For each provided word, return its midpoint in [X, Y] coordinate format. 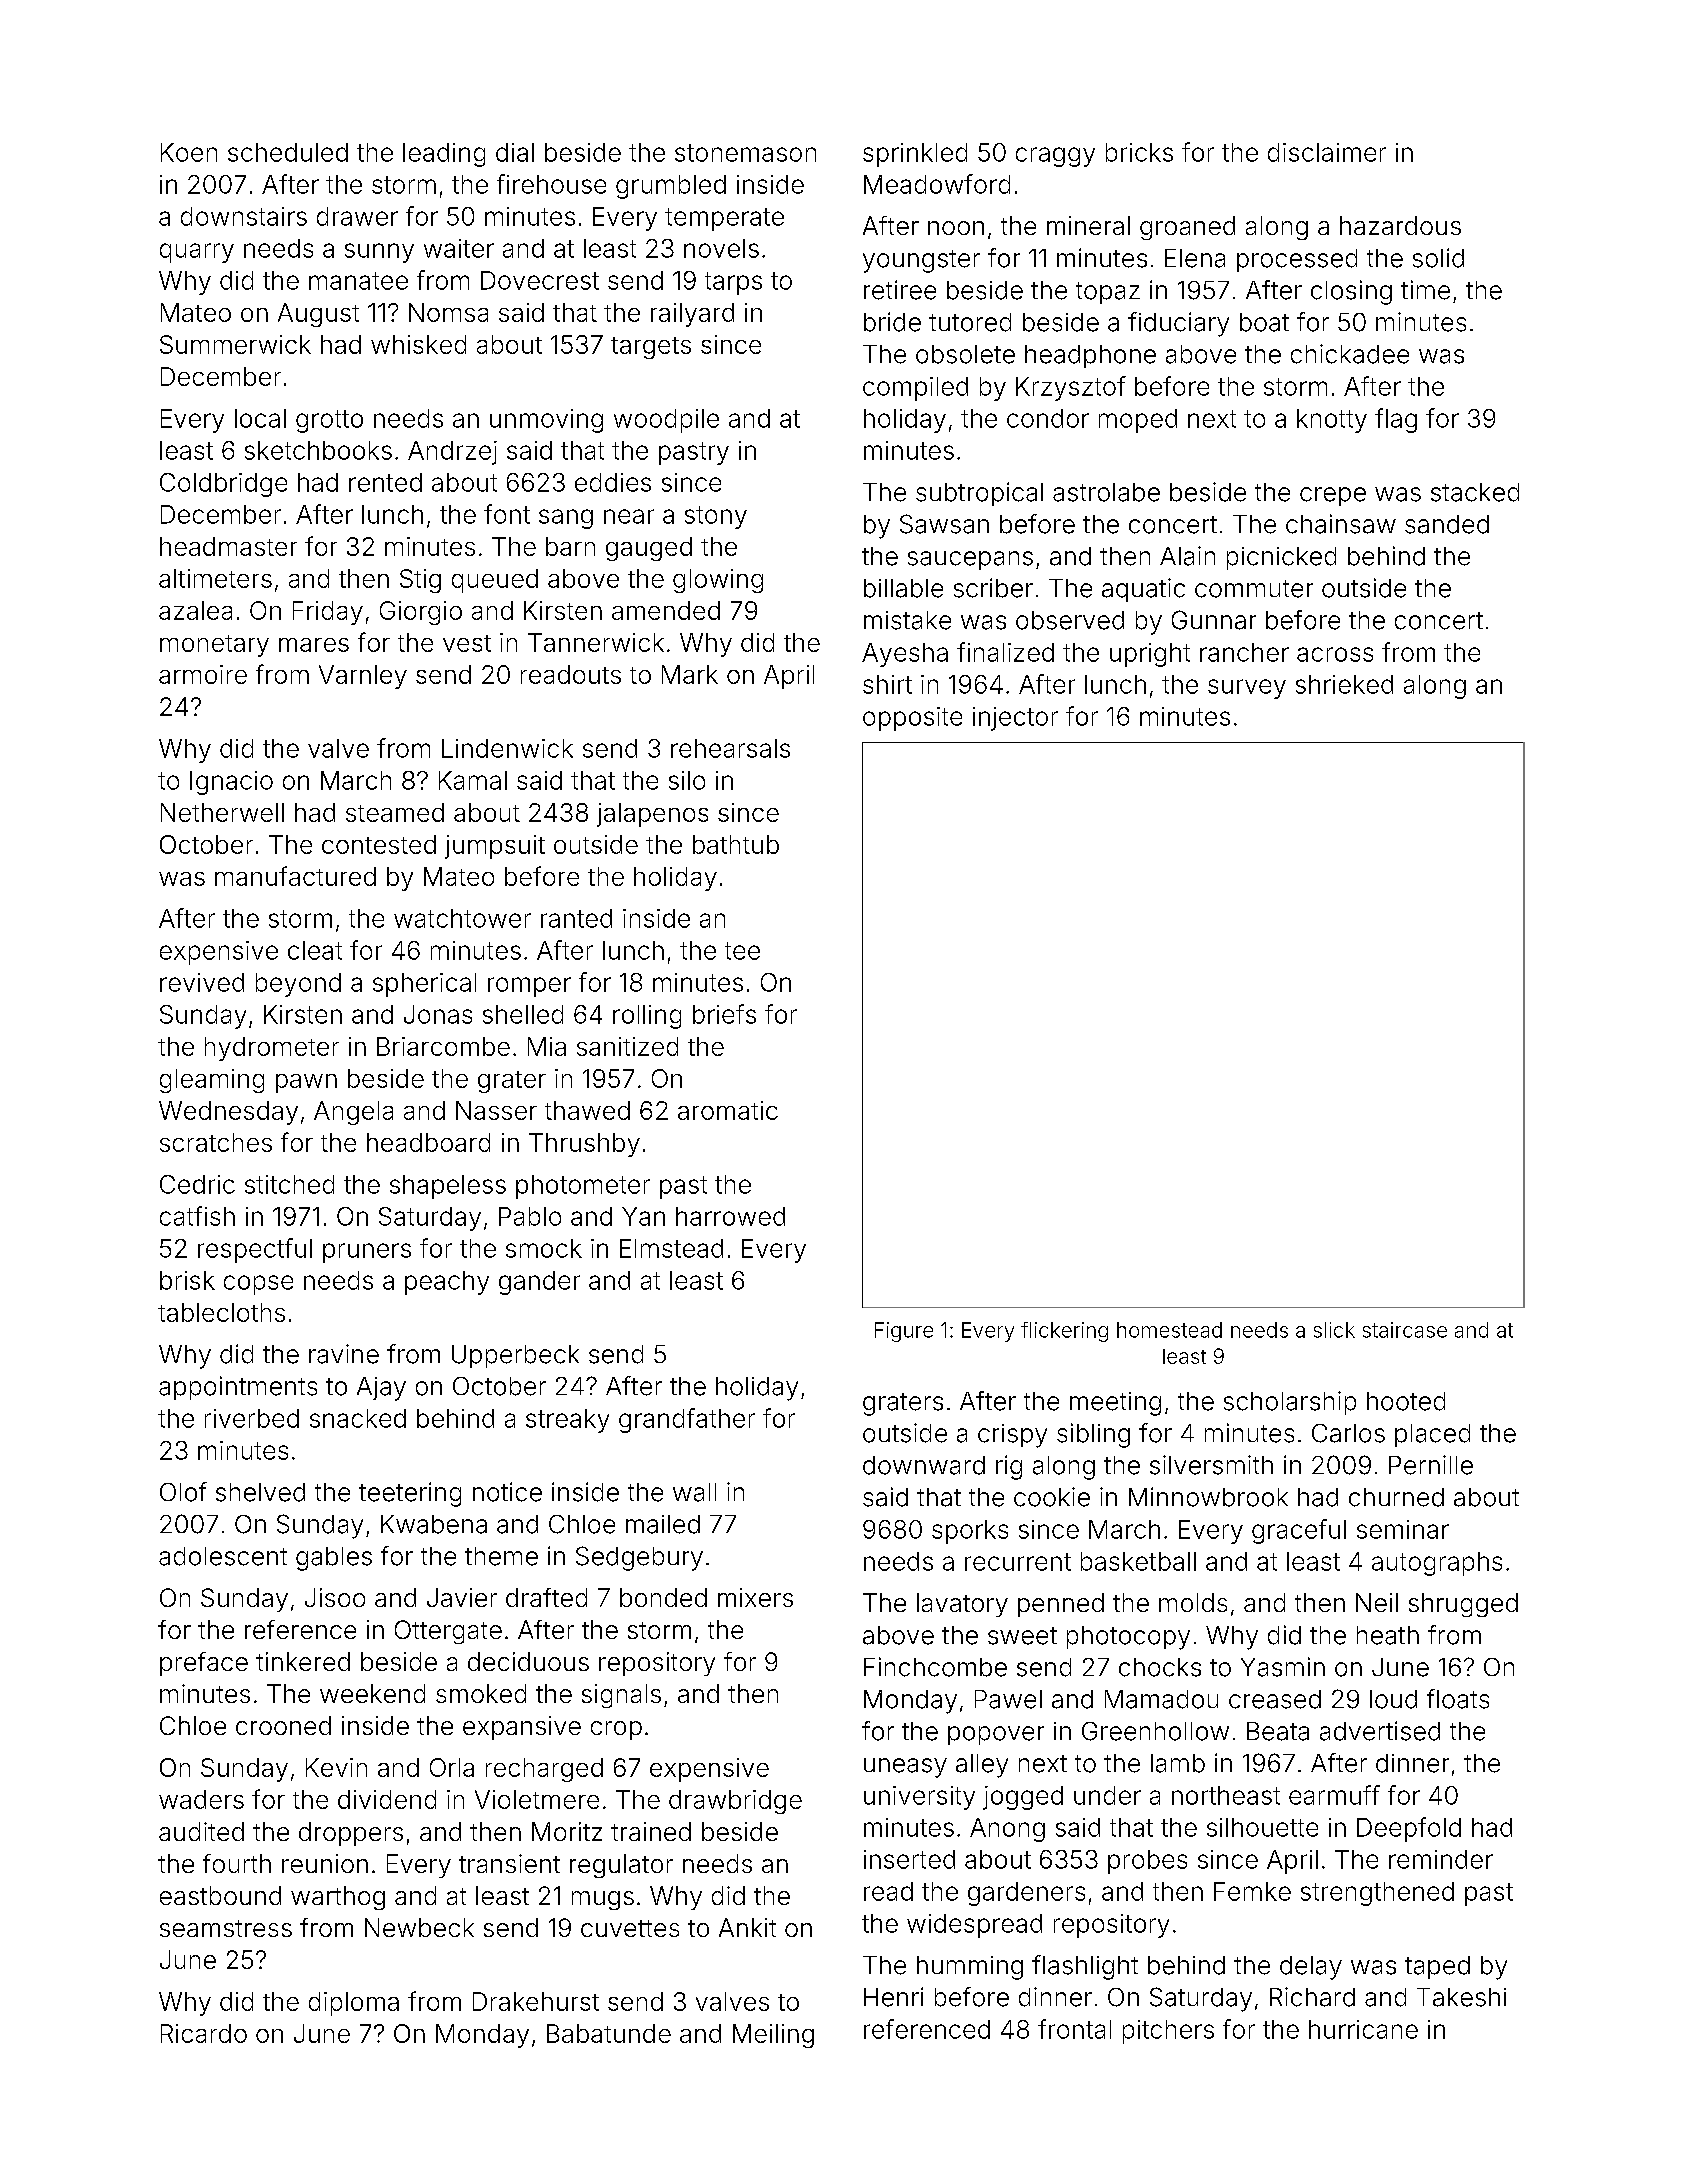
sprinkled [915, 155]
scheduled [288, 152]
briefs [724, 1014]
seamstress [226, 1928]
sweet [1022, 1636]
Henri [893, 1997]
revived [202, 982]
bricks [1139, 152]
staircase [1405, 1330]
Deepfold [1409, 1829]
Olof [183, 1492]
